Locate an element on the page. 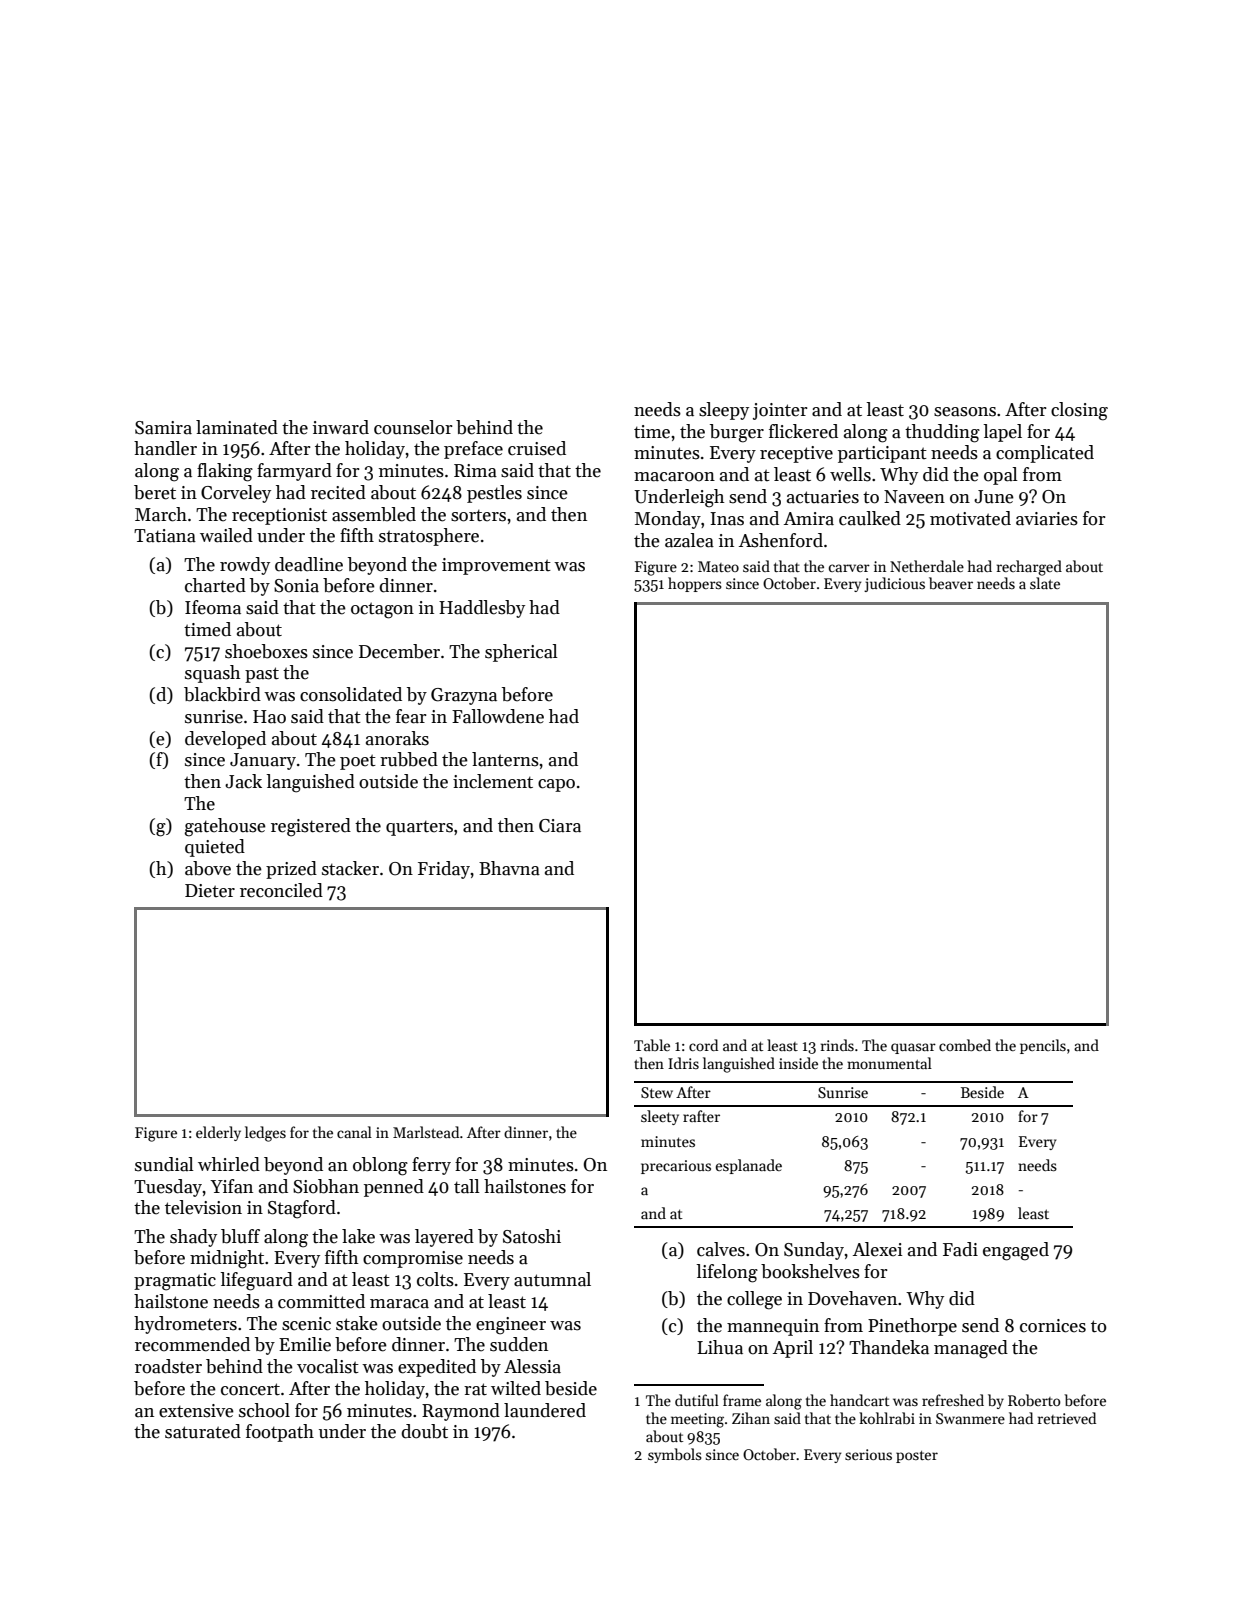 The image size is (1243, 1609). Bhavna is located at coordinates (509, 868).
